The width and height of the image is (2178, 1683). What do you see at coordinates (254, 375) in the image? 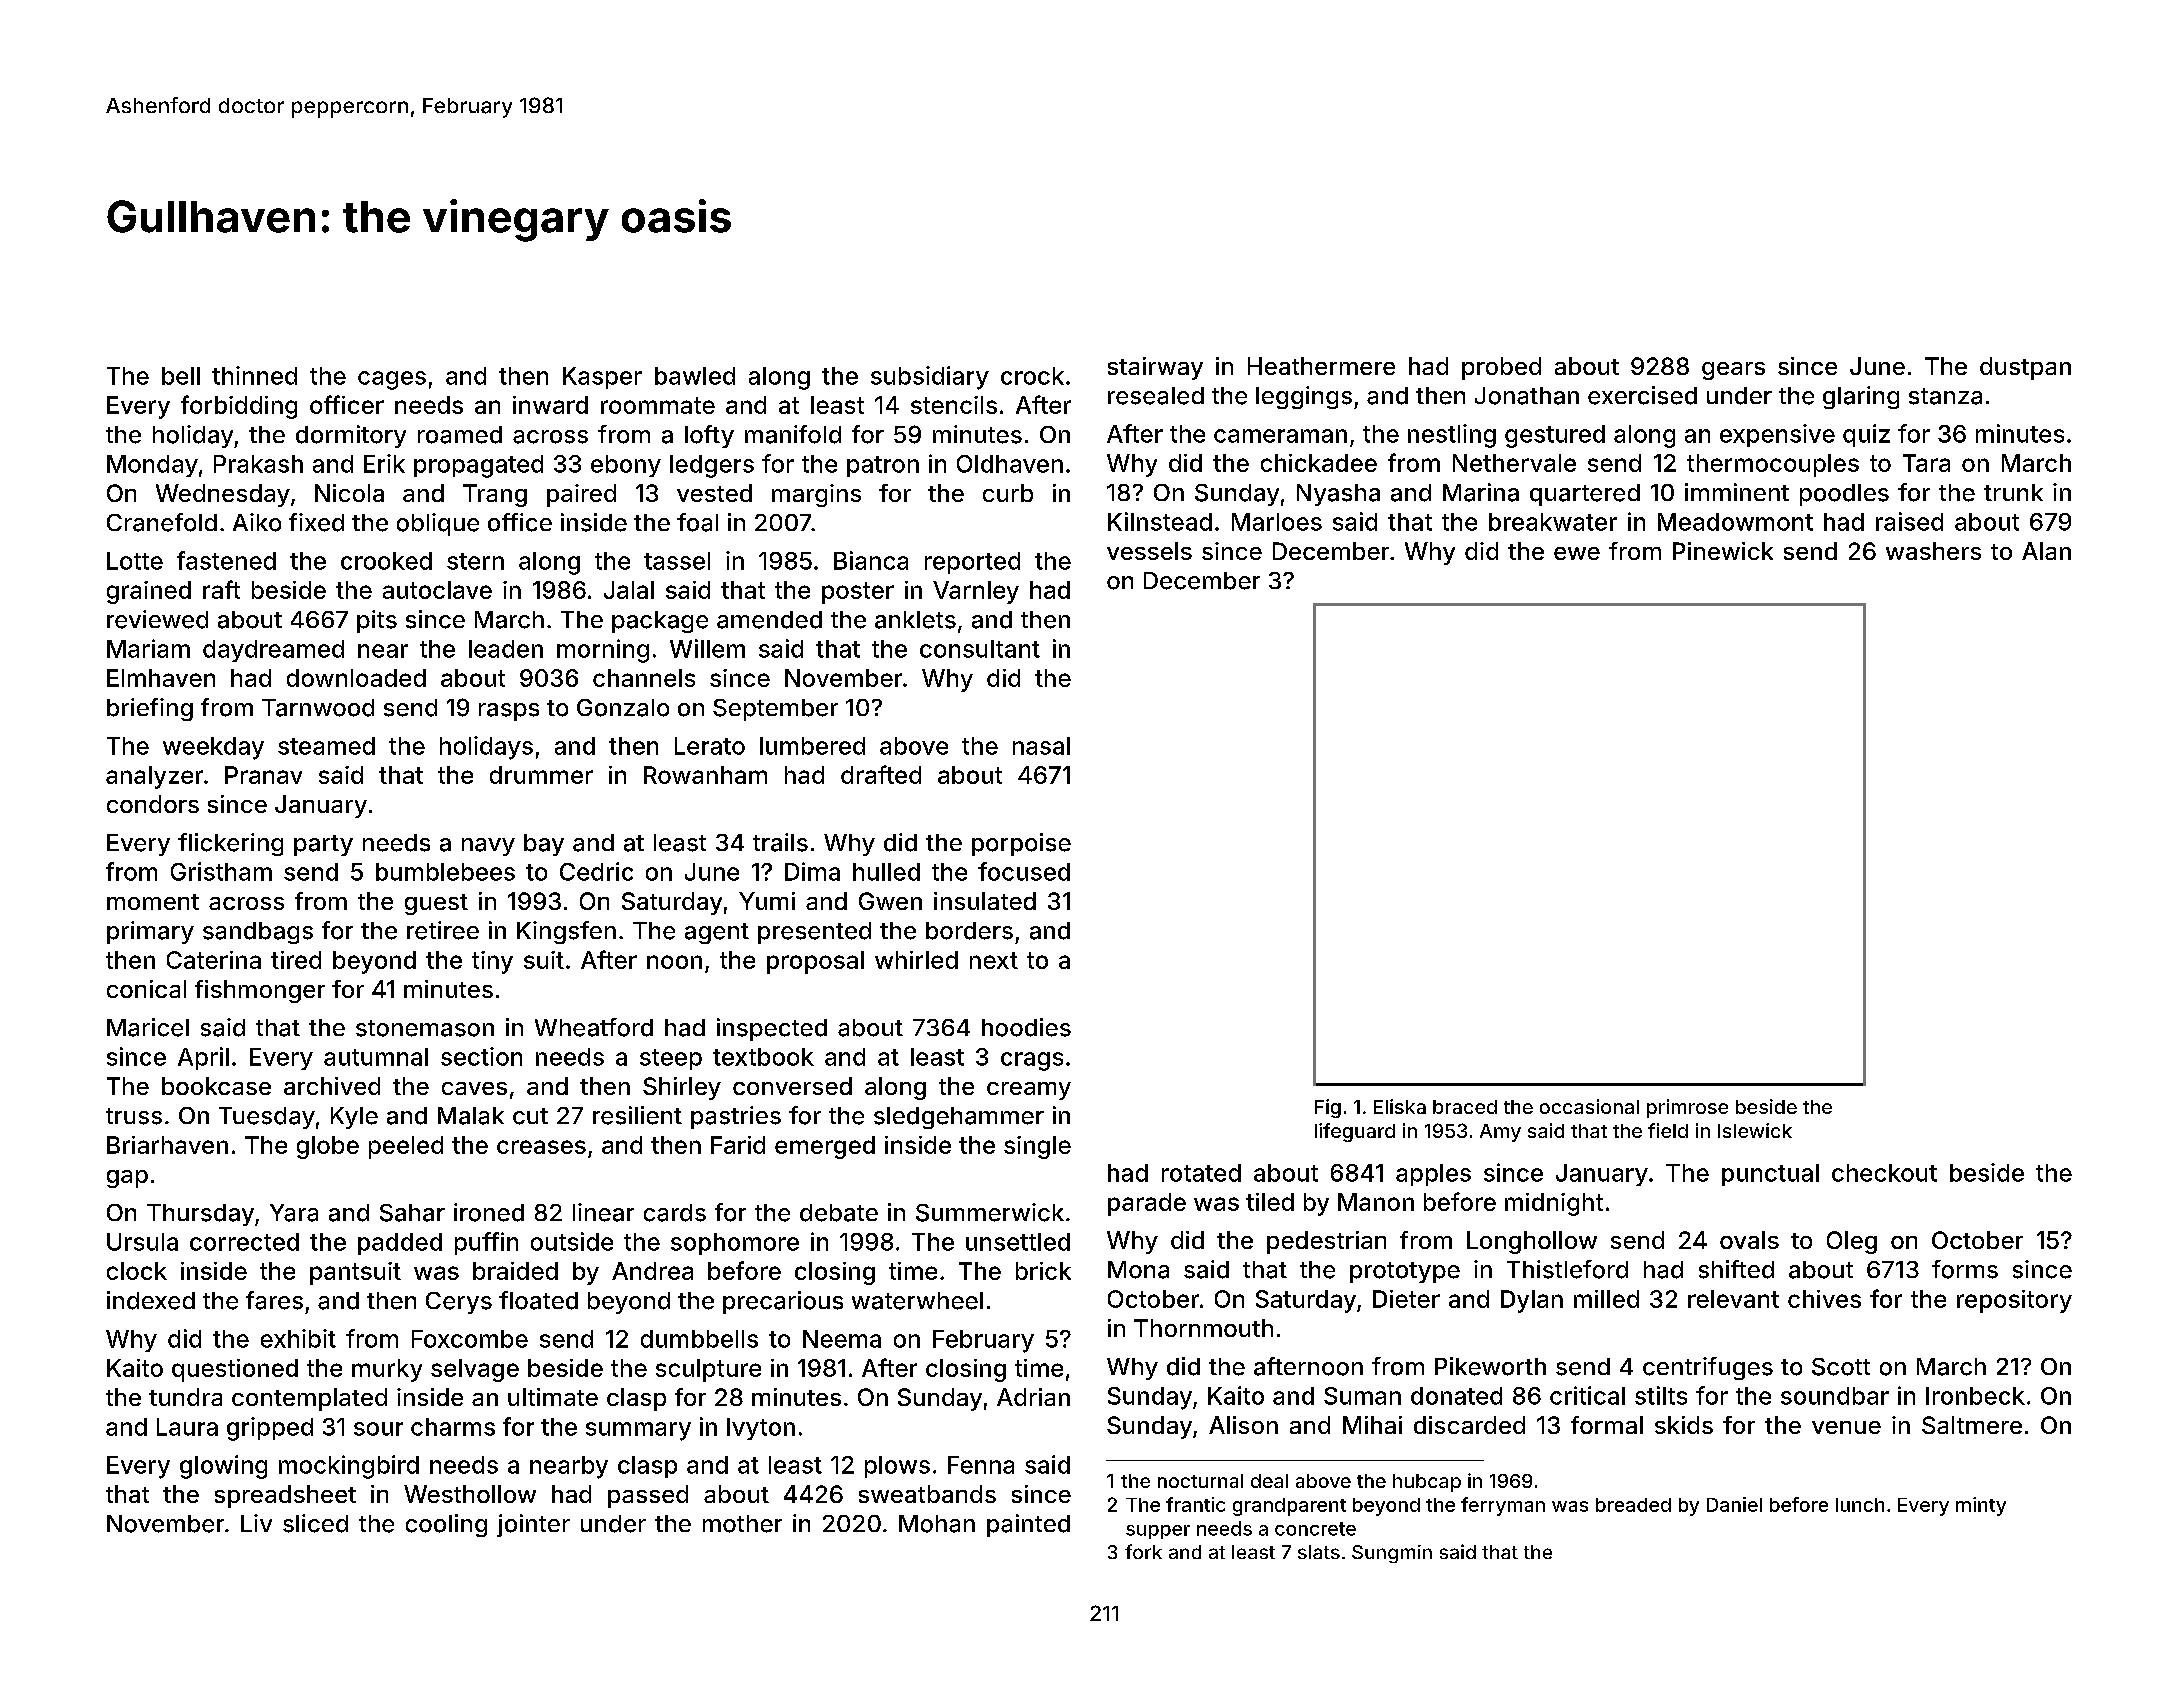
I see `thinned` at bounding box center [254, 375].
